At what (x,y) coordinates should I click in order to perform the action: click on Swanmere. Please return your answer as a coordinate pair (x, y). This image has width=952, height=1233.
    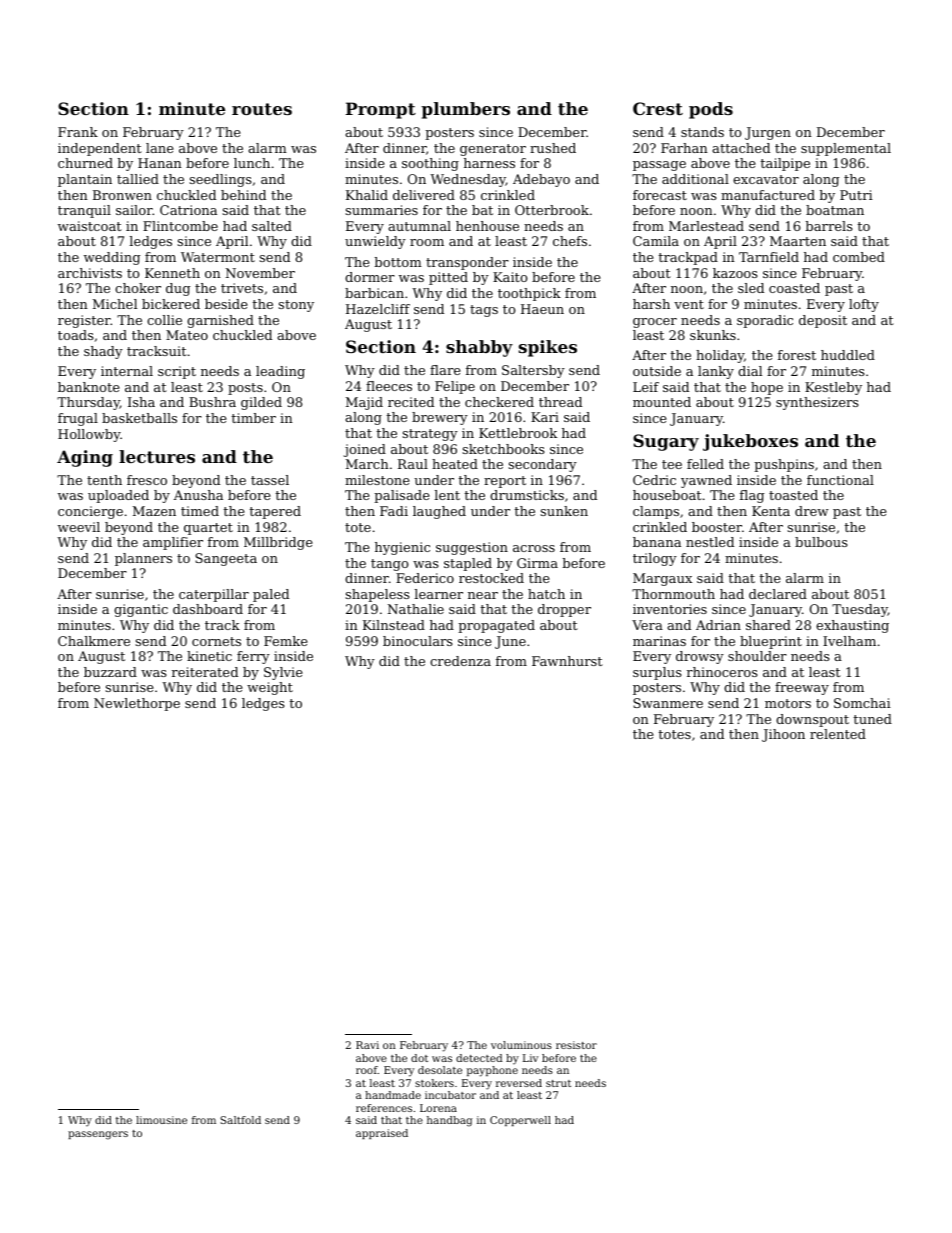
    Looking at the image, I should click on (668, 703).
